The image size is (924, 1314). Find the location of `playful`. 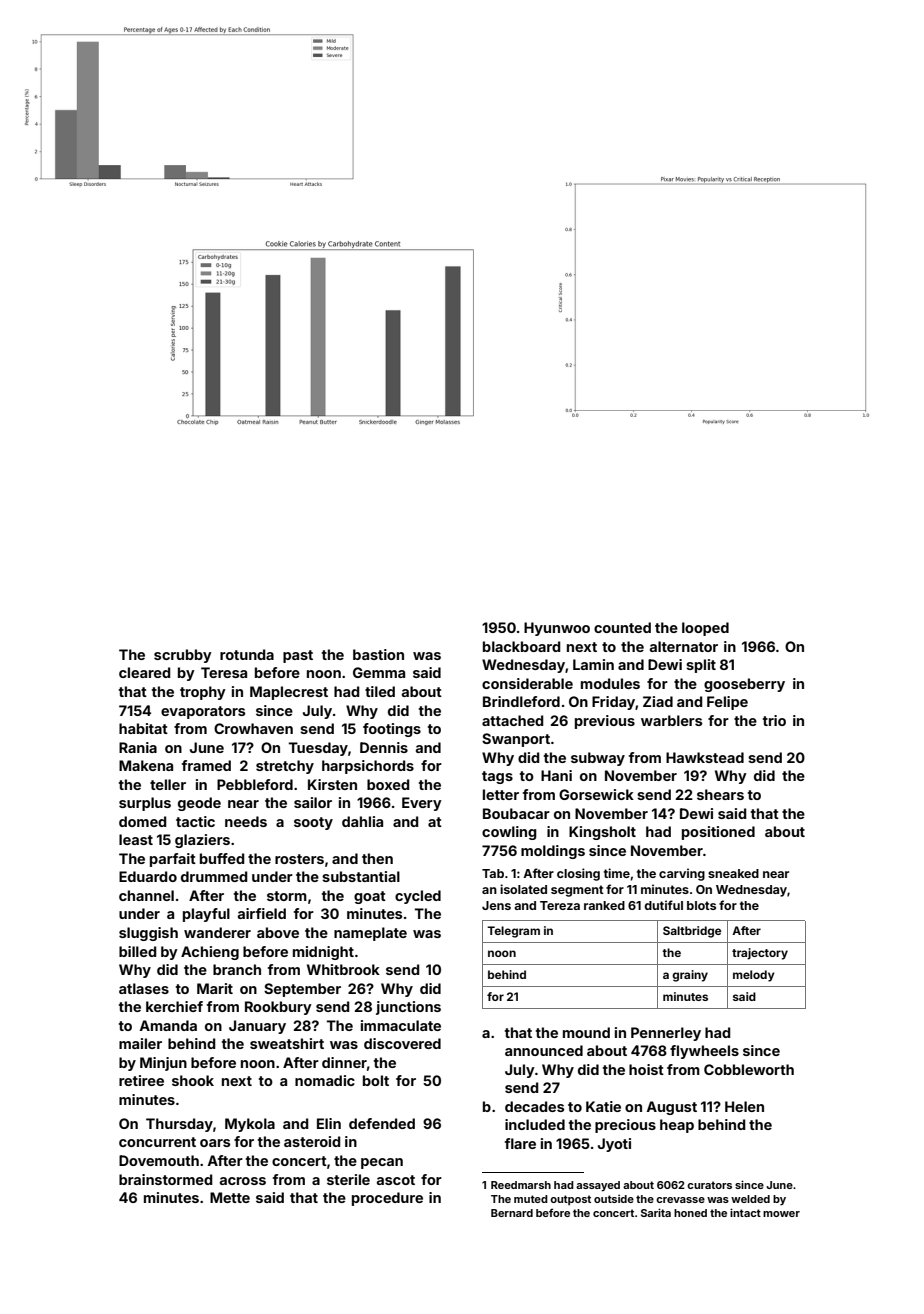

playful is located at coordinates (206, 915).
